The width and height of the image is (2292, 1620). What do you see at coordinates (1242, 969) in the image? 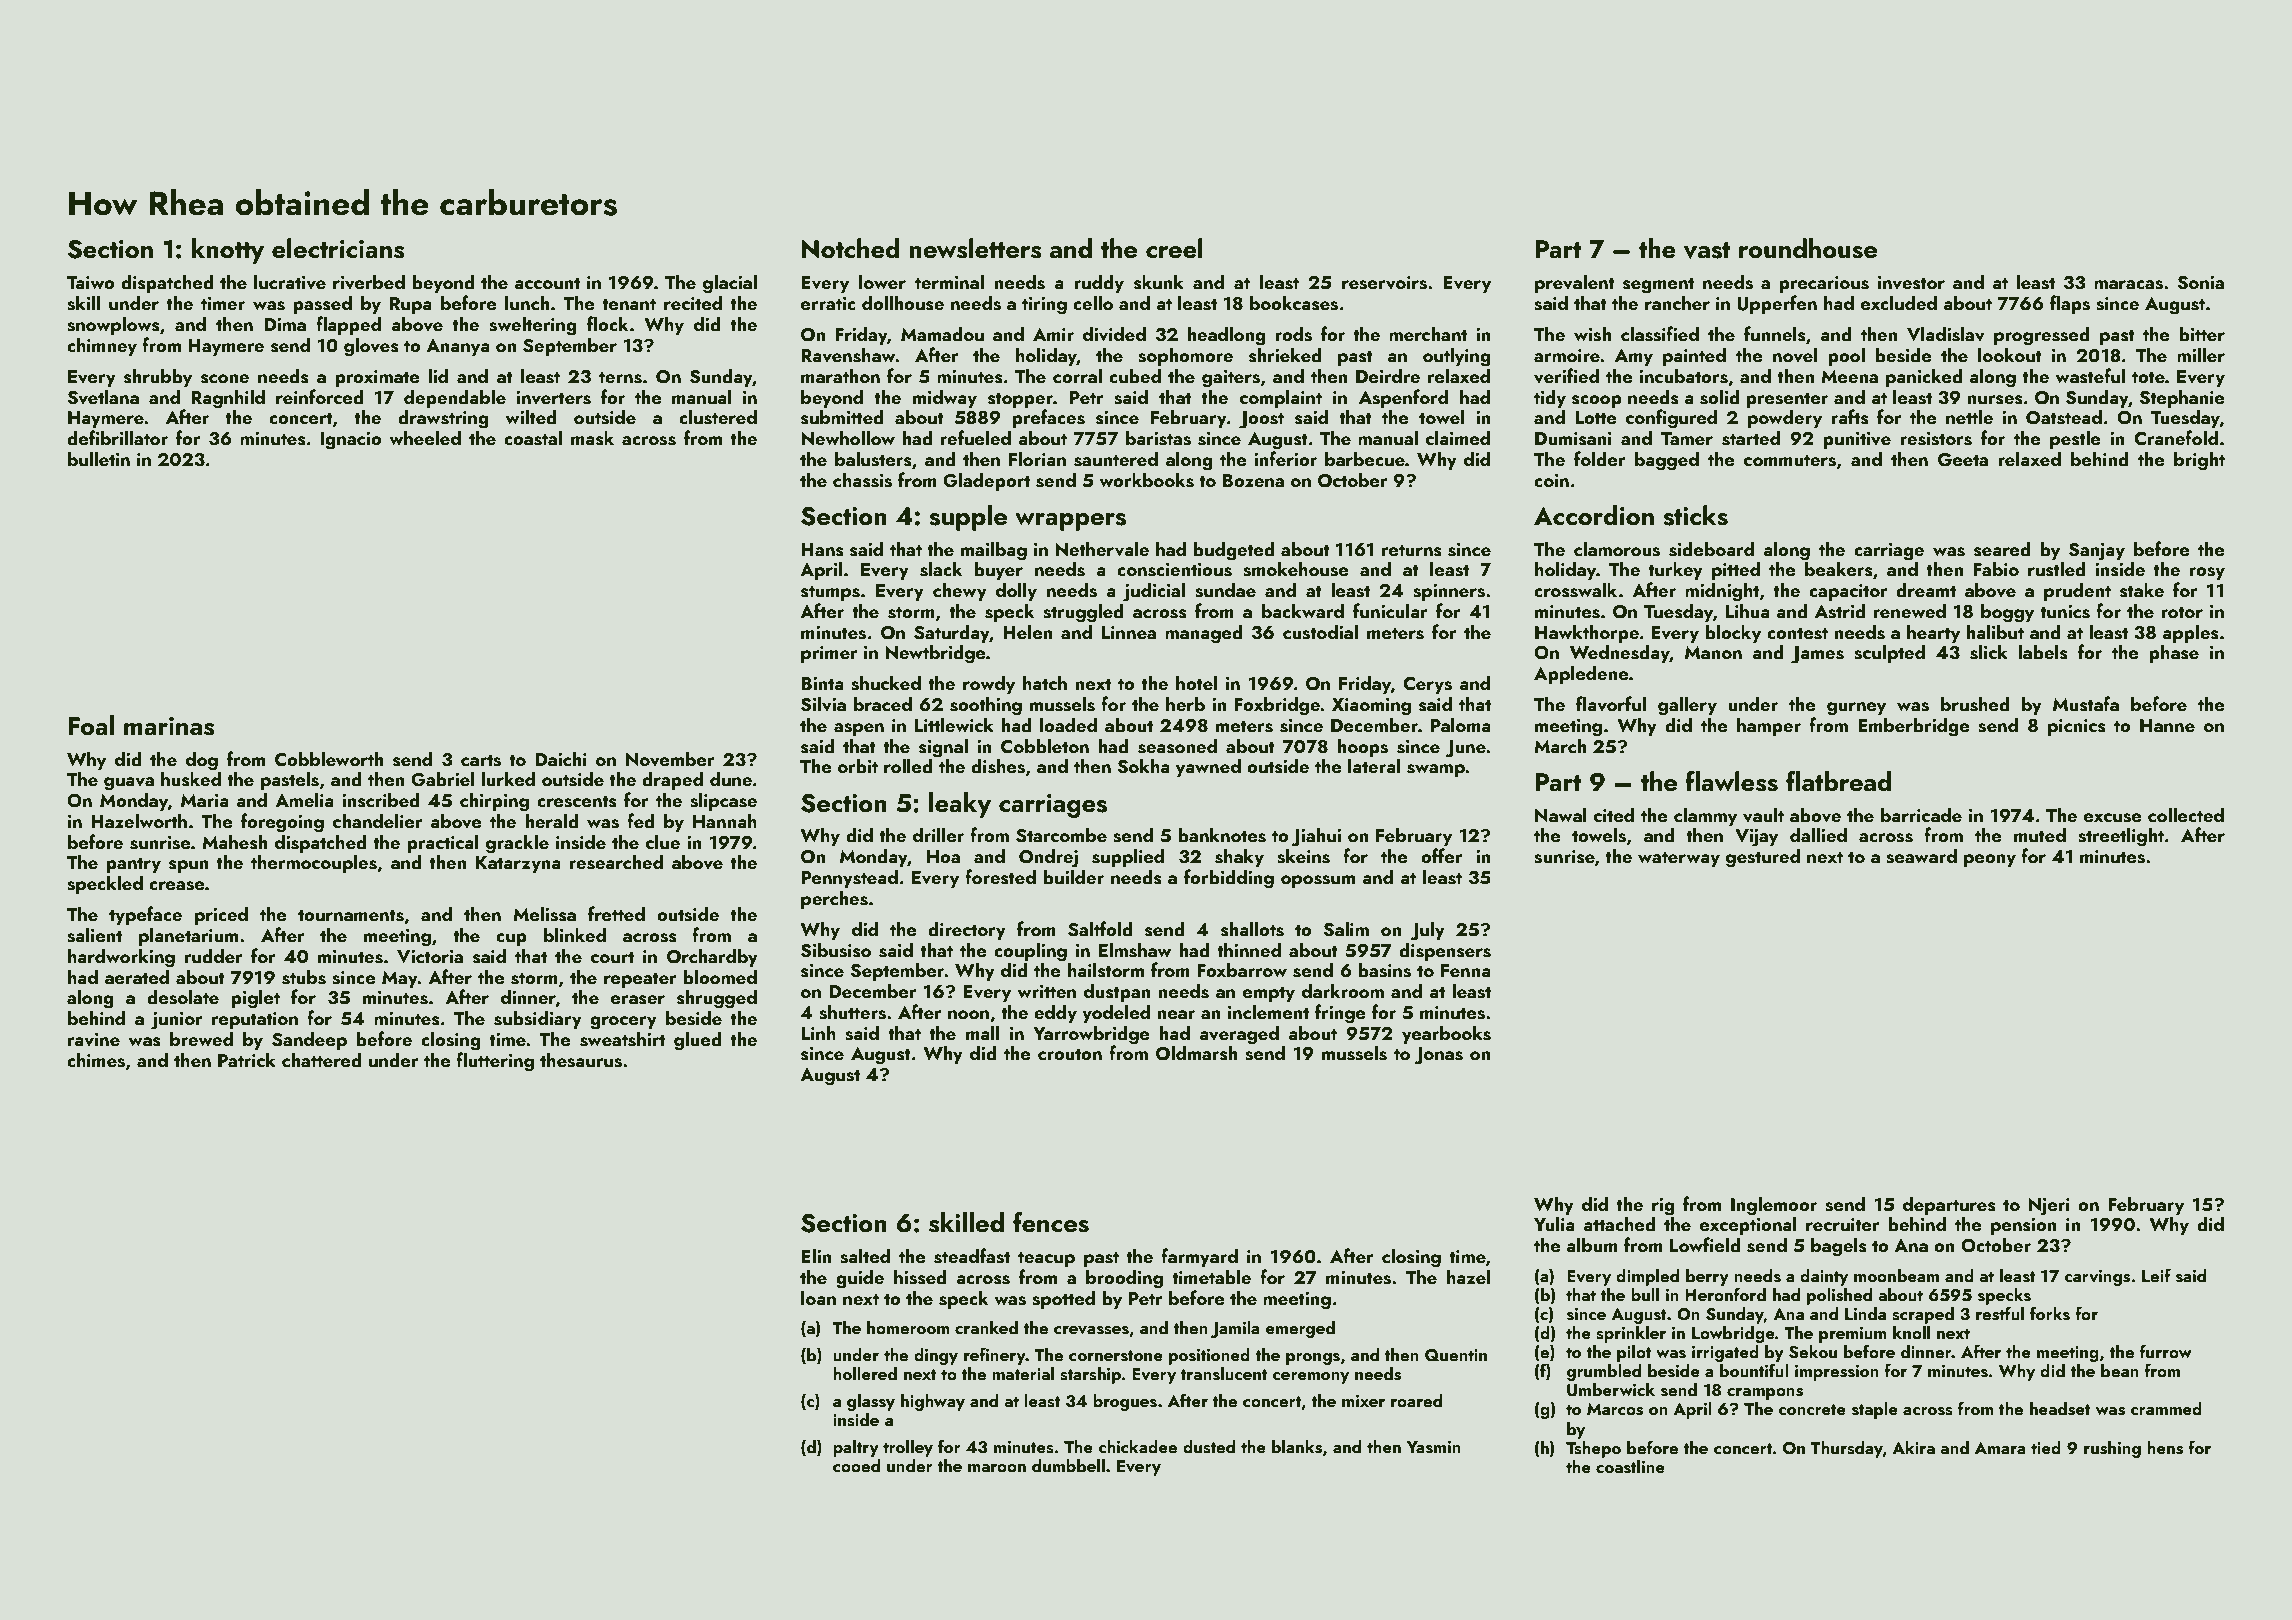
I see `Foxbarrow` at bounding box center [1242, 969].
